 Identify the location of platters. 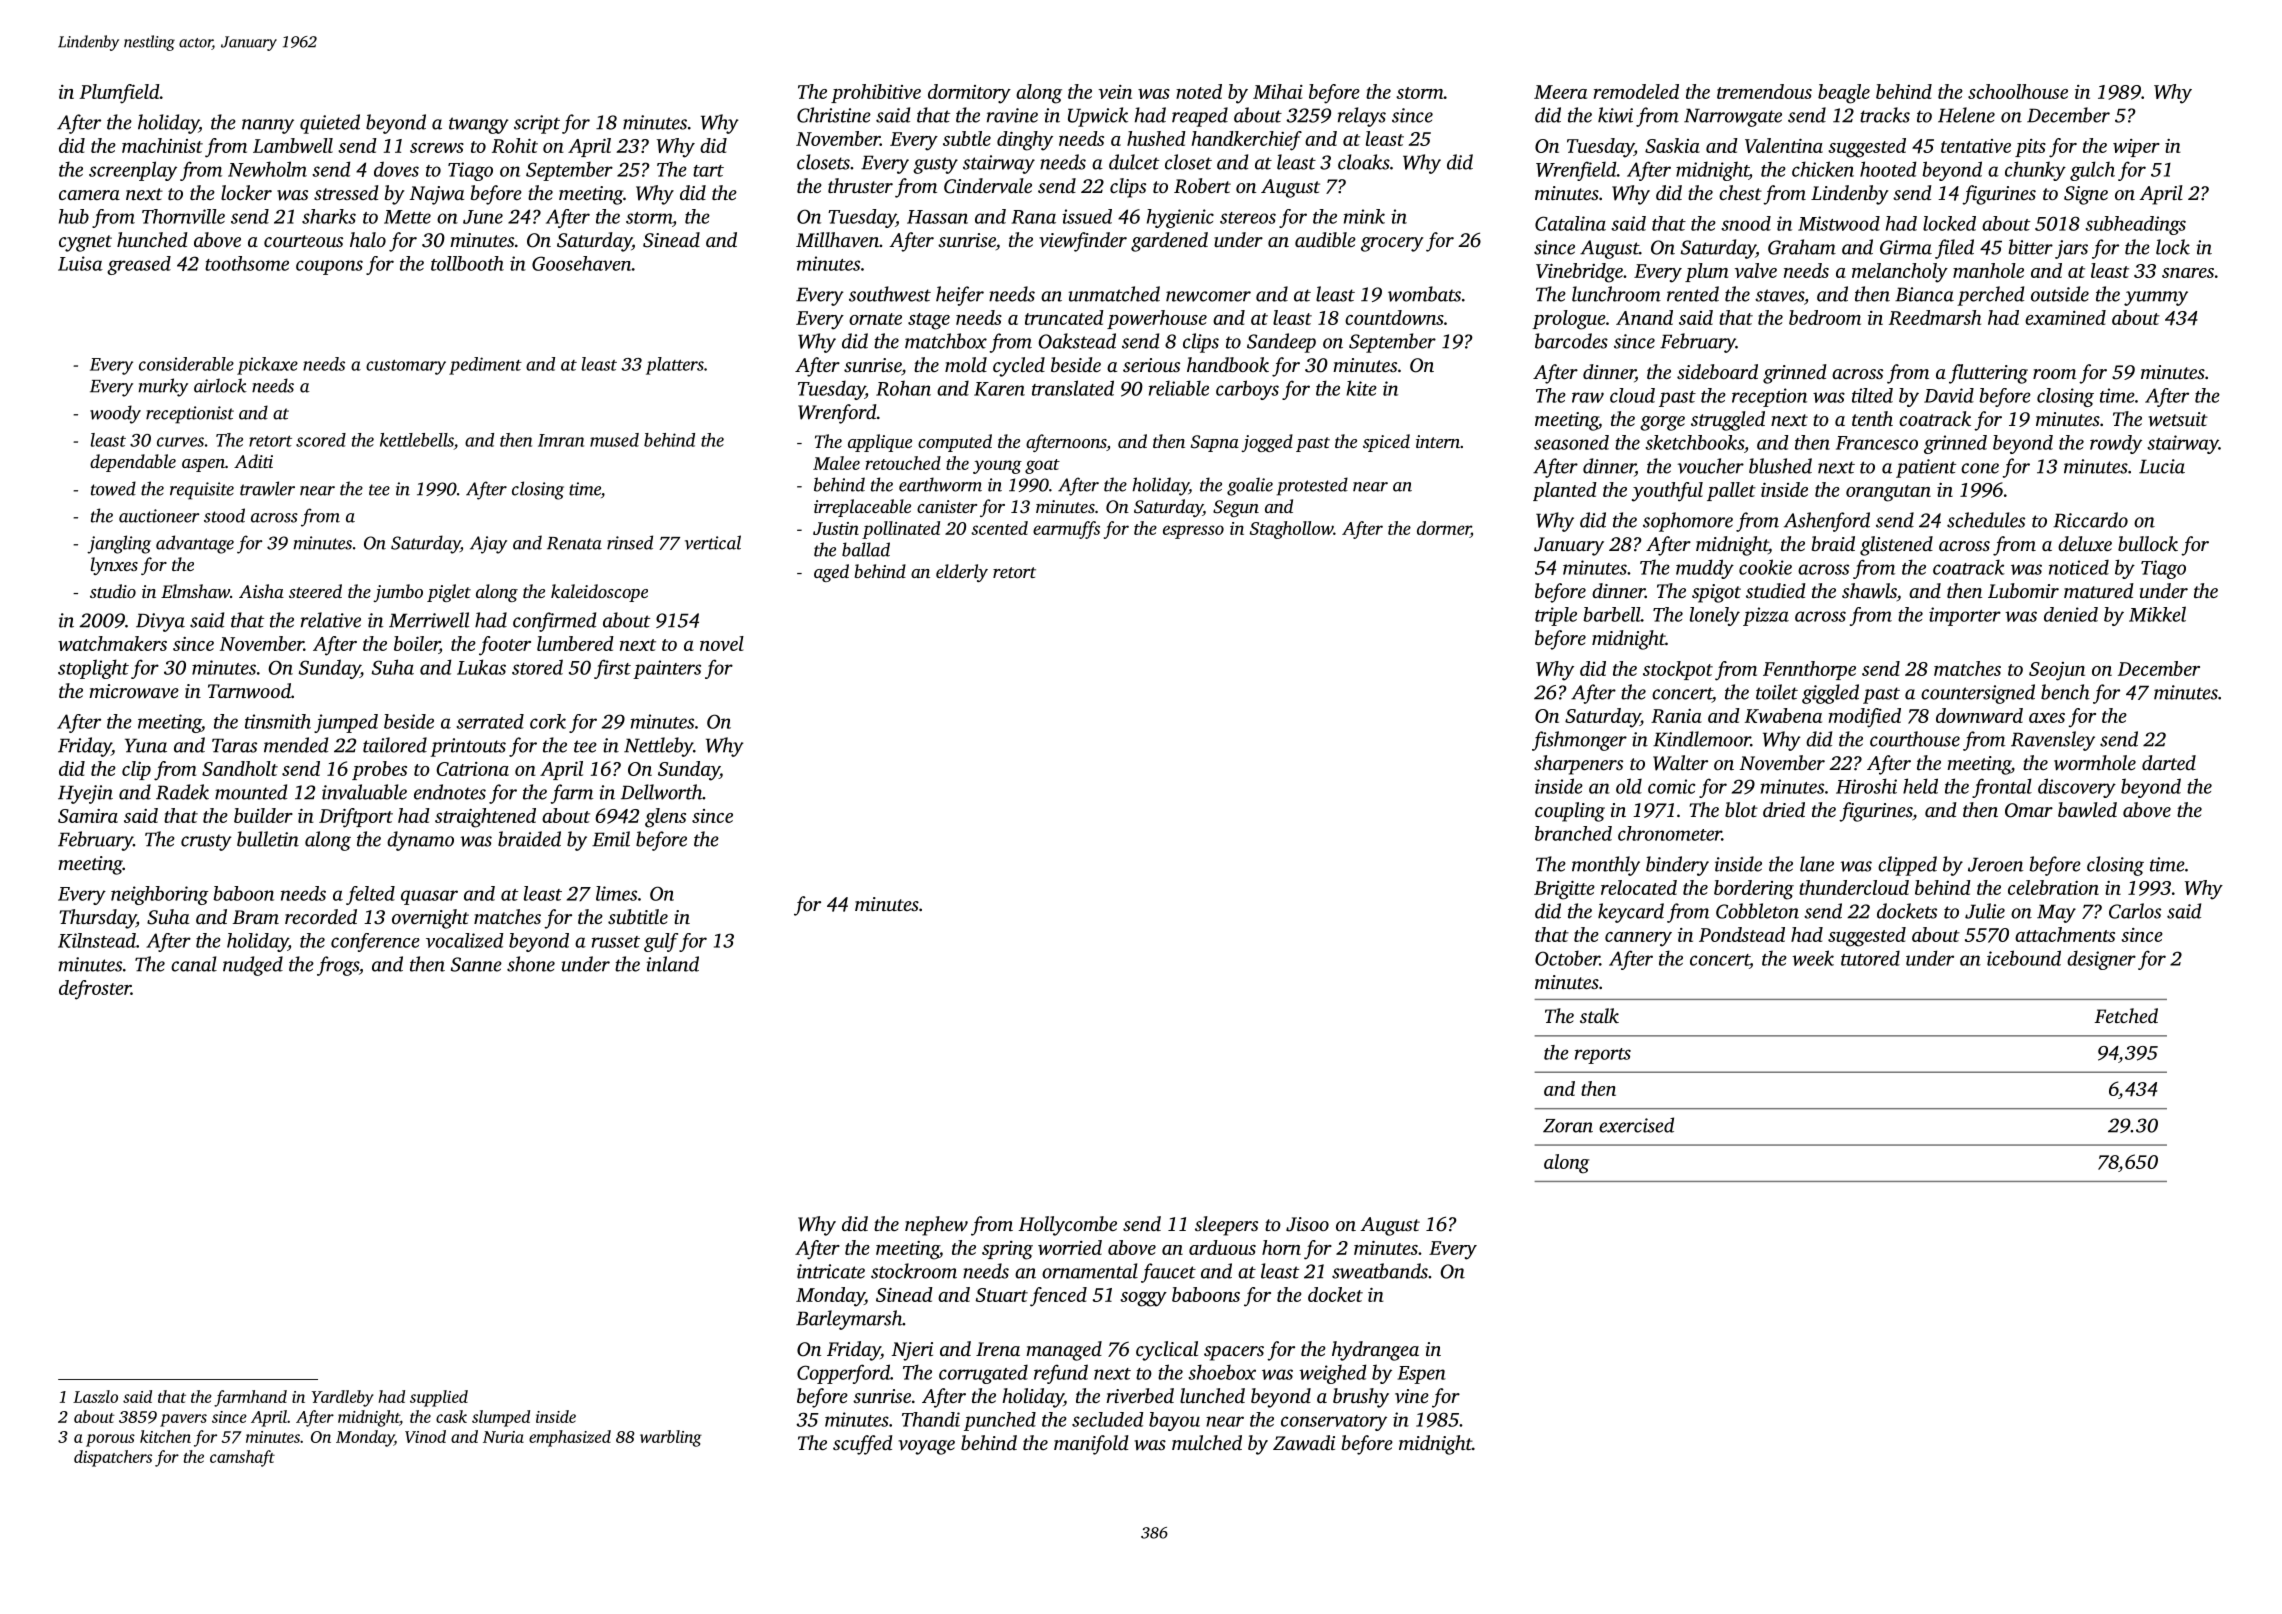
(675, 366).
